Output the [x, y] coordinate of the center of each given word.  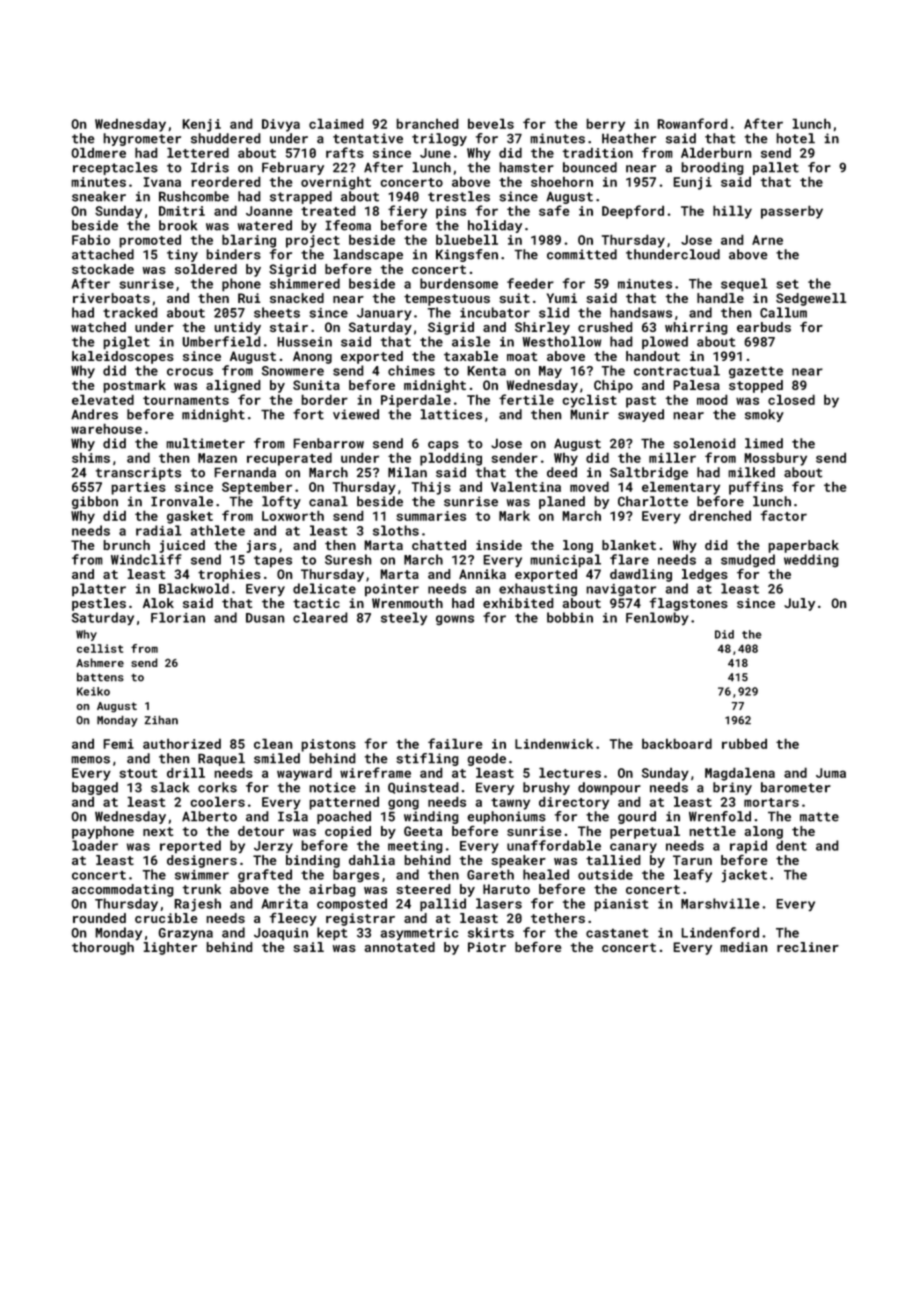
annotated [400, 947]
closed [791, 399]
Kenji [201, 125]
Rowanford [692, 123]
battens [100, 677]
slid [554, 312]
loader [95, 845]
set [787, 284]
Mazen [217, 458]
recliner [808, 947]
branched [427, 123]
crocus [190, 372]
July [799, 604]
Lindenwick [554, 743]
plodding [451, 459]
